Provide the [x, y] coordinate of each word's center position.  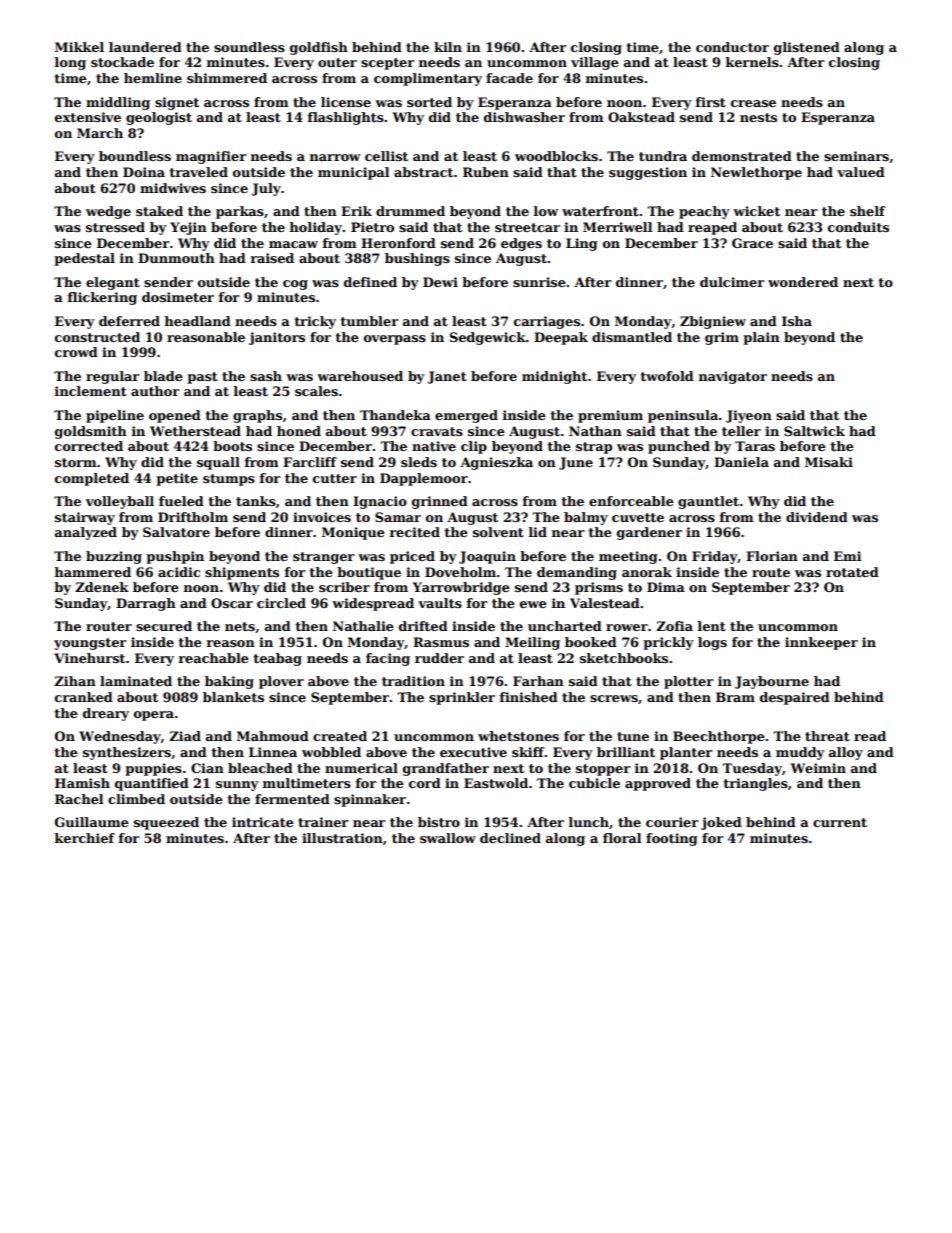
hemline [153, 78]
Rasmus [441, 642]
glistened [807, 48]
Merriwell [617, 227]
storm [76, 462]
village [595, 63]
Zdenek [102, 587]
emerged [466, 416]
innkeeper [821, 643]
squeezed [166, 823]
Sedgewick [488, 338]
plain [761, 338]
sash [266, 376]
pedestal [84, 259]
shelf [868, 211]
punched [679, 447]
